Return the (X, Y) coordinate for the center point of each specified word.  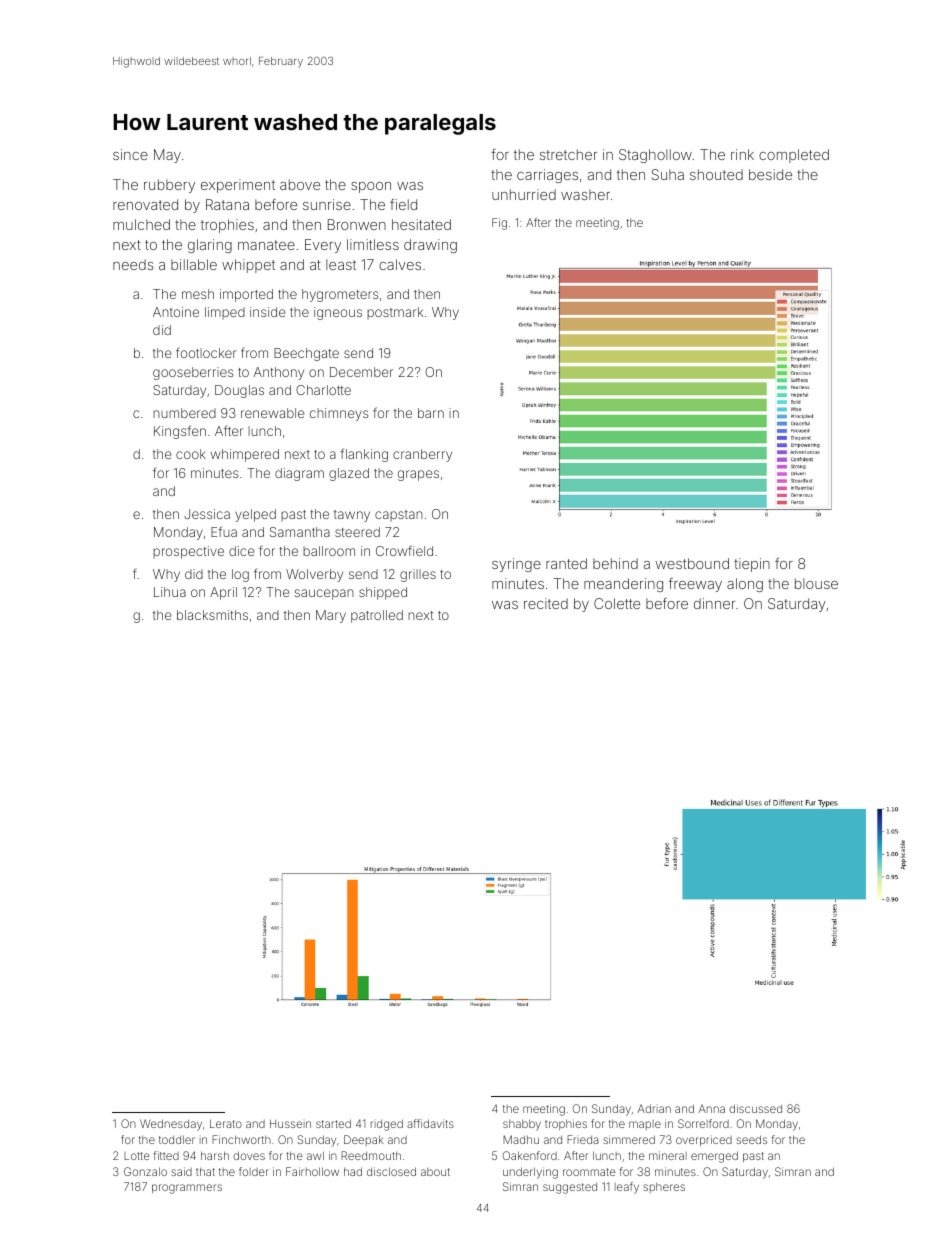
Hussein (290, 1123)
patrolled (377, 616)
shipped (383, 593)
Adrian (654, 1108)
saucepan (324, 594)
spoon (371, 187)
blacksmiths (212, 615)
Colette (617, 603)
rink (742, 154)
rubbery (169, 186)
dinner (714, 603)
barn (431, 413)
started (333, 1123)
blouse (816, 583)
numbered (184, 413)
